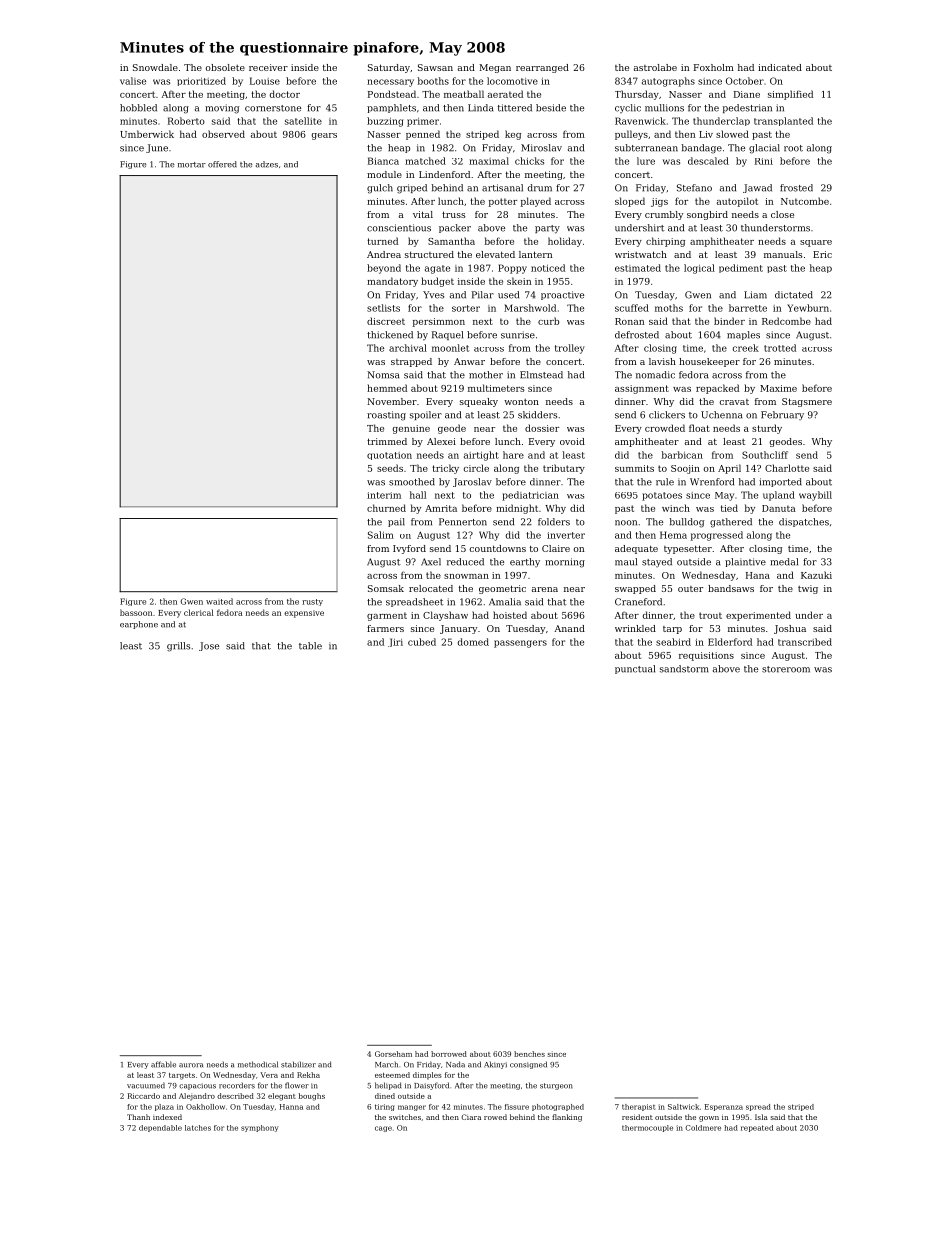 The image size is (952, 1233). I want to click on punctual, so click(635, 669).
